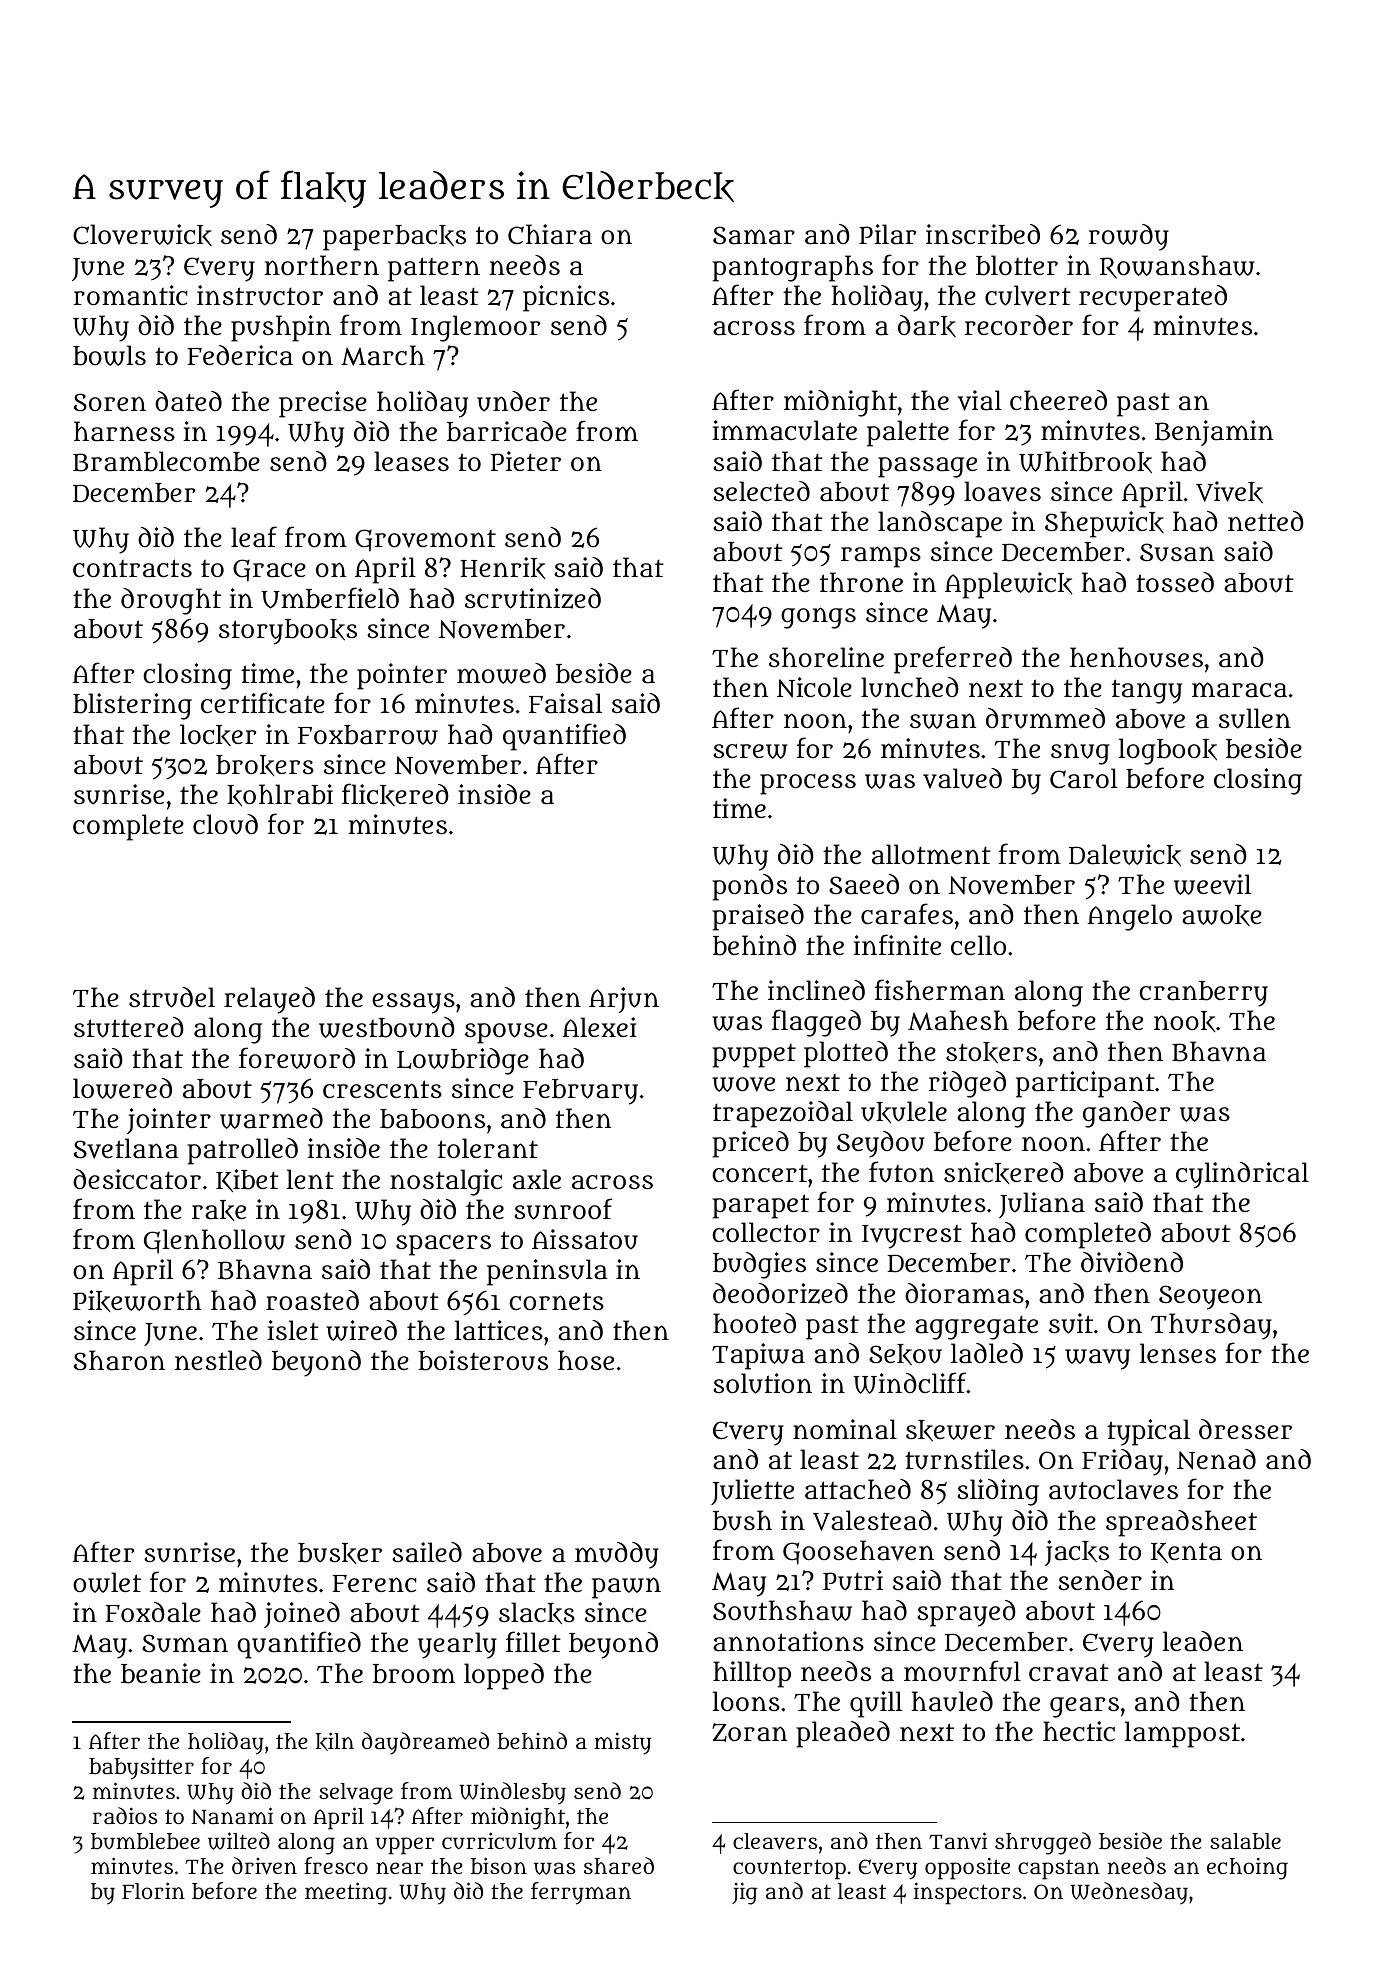  Describe the element at coordinates (356, 1794) in the image. I see `selvage` at that location.
